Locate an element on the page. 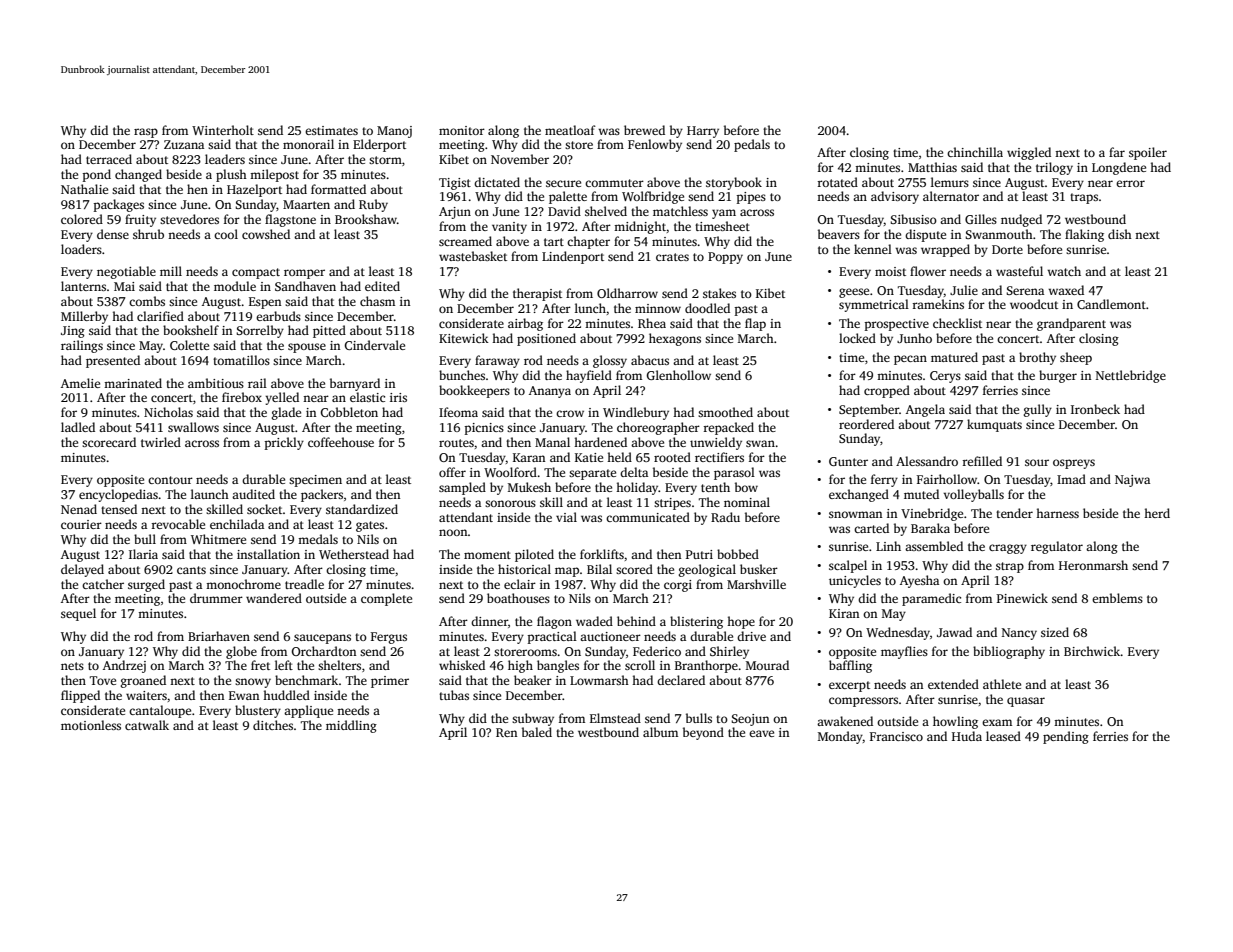  cowshed is located at coordinates (266, 234).
